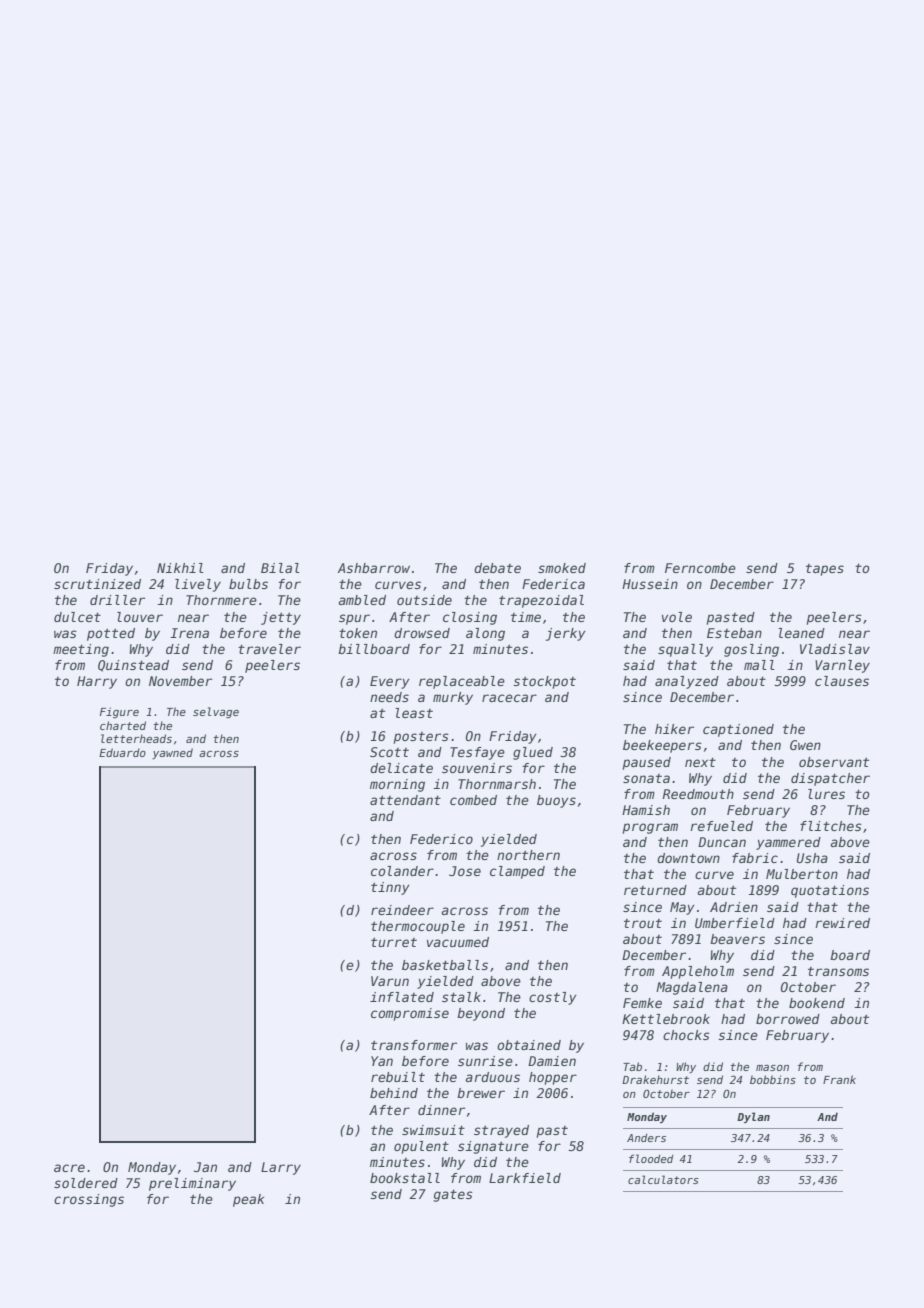 This screenshot has width=924, height=1308. Describe the element at coordinates (402, 871) in the screenshot. I see `colander` at that location.
